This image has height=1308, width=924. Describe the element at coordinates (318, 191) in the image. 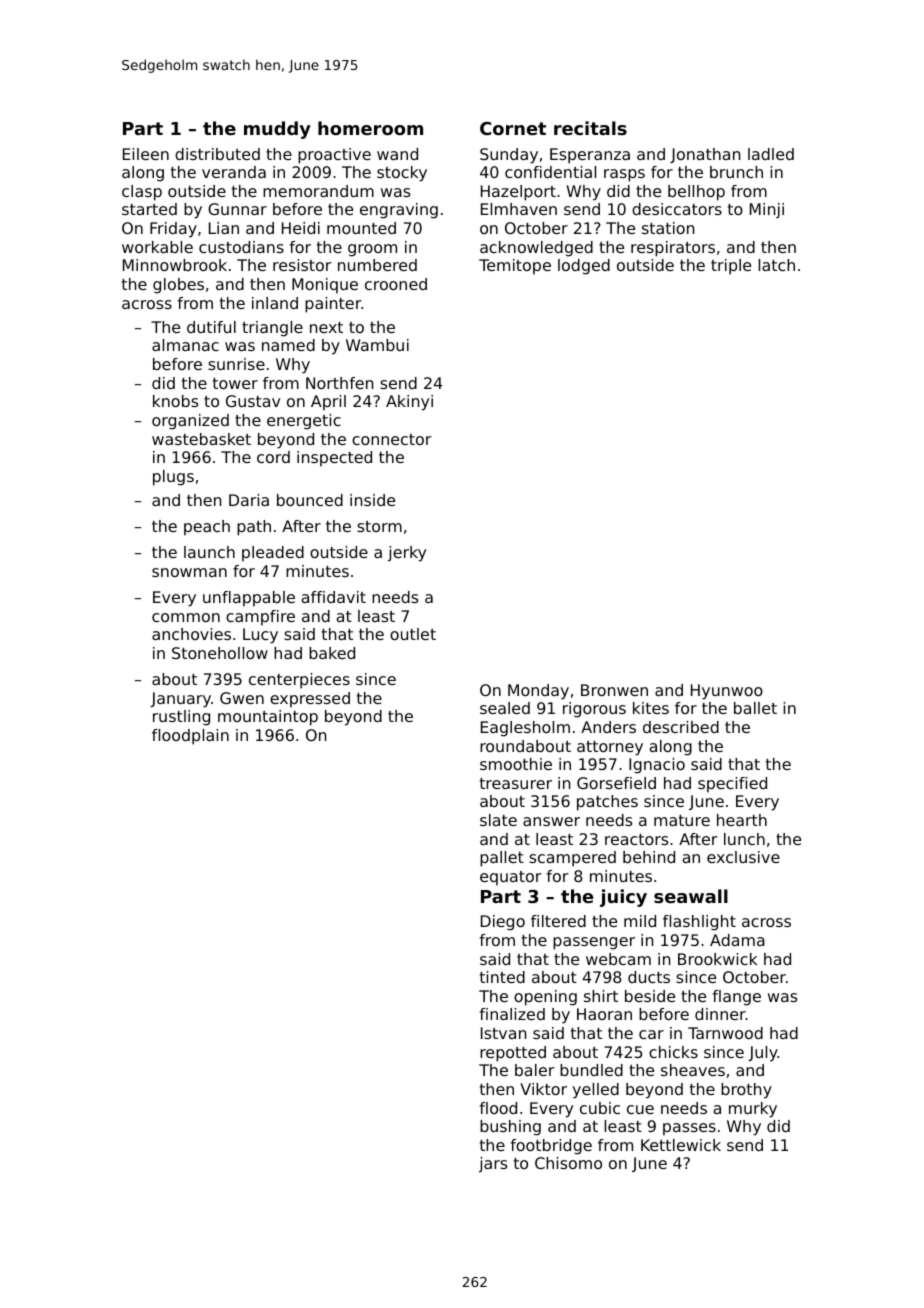

I see `memorandum` at that location.
